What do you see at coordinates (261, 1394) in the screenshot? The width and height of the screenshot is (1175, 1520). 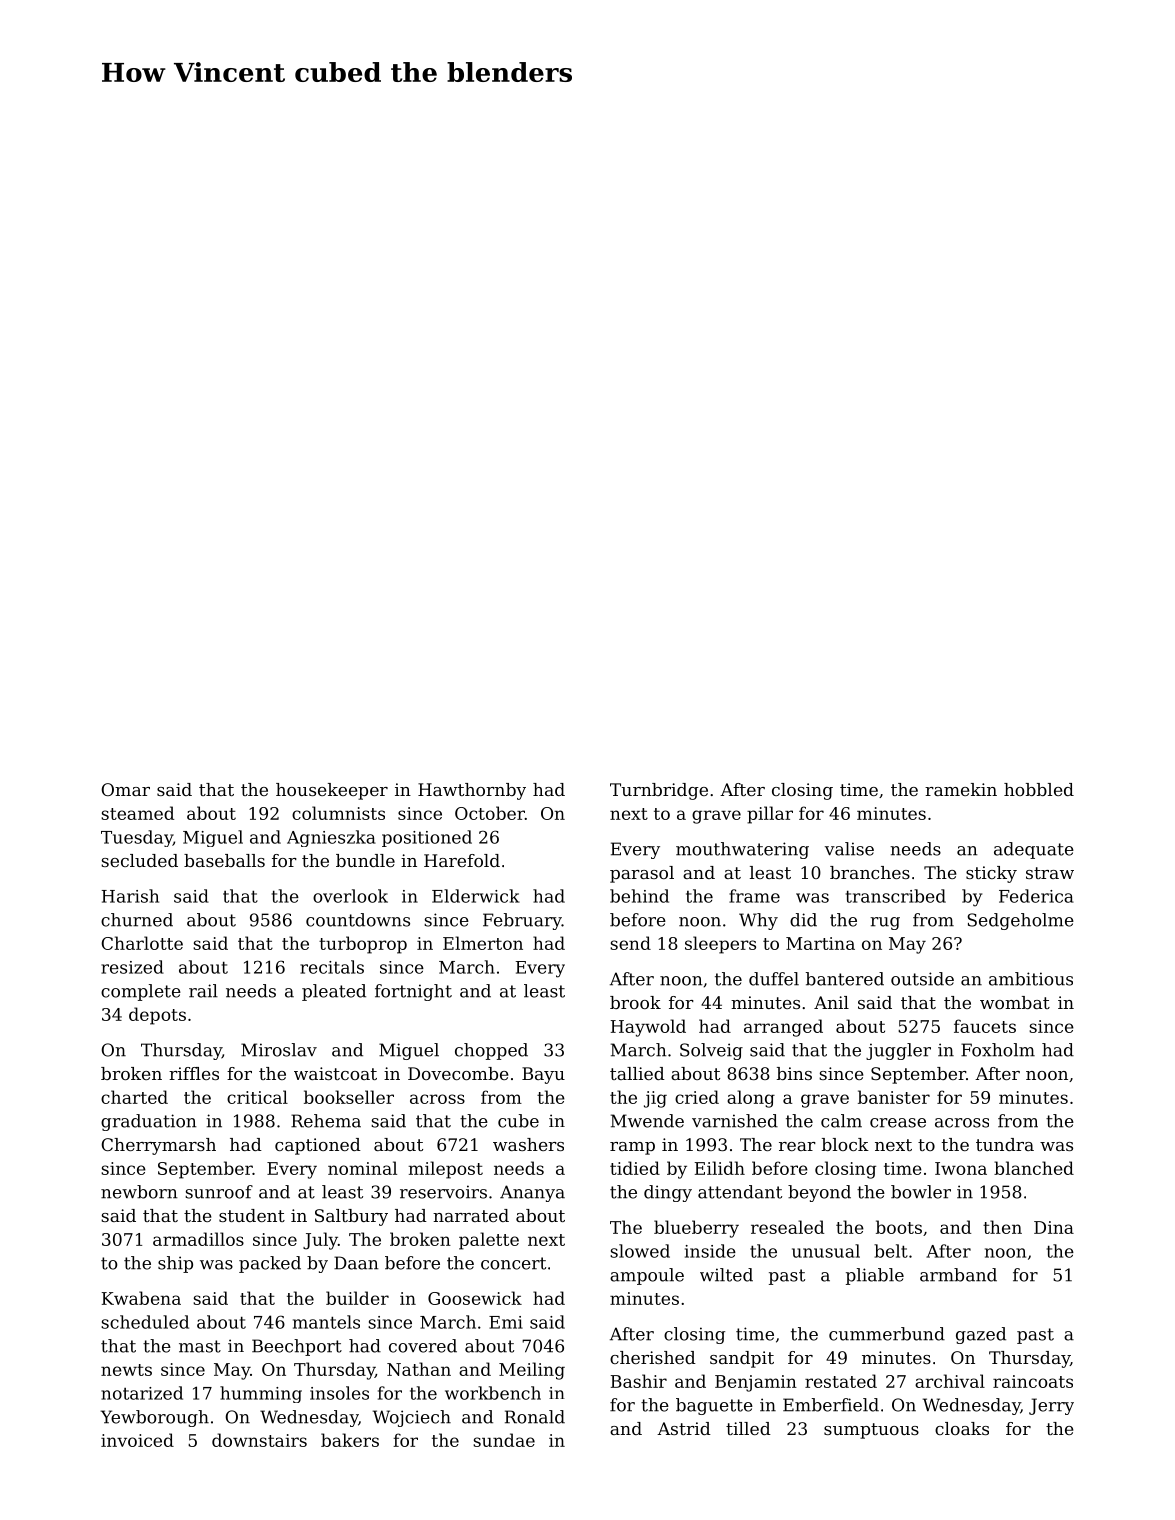 I see `humming` at bounding box center [261, 1394].
